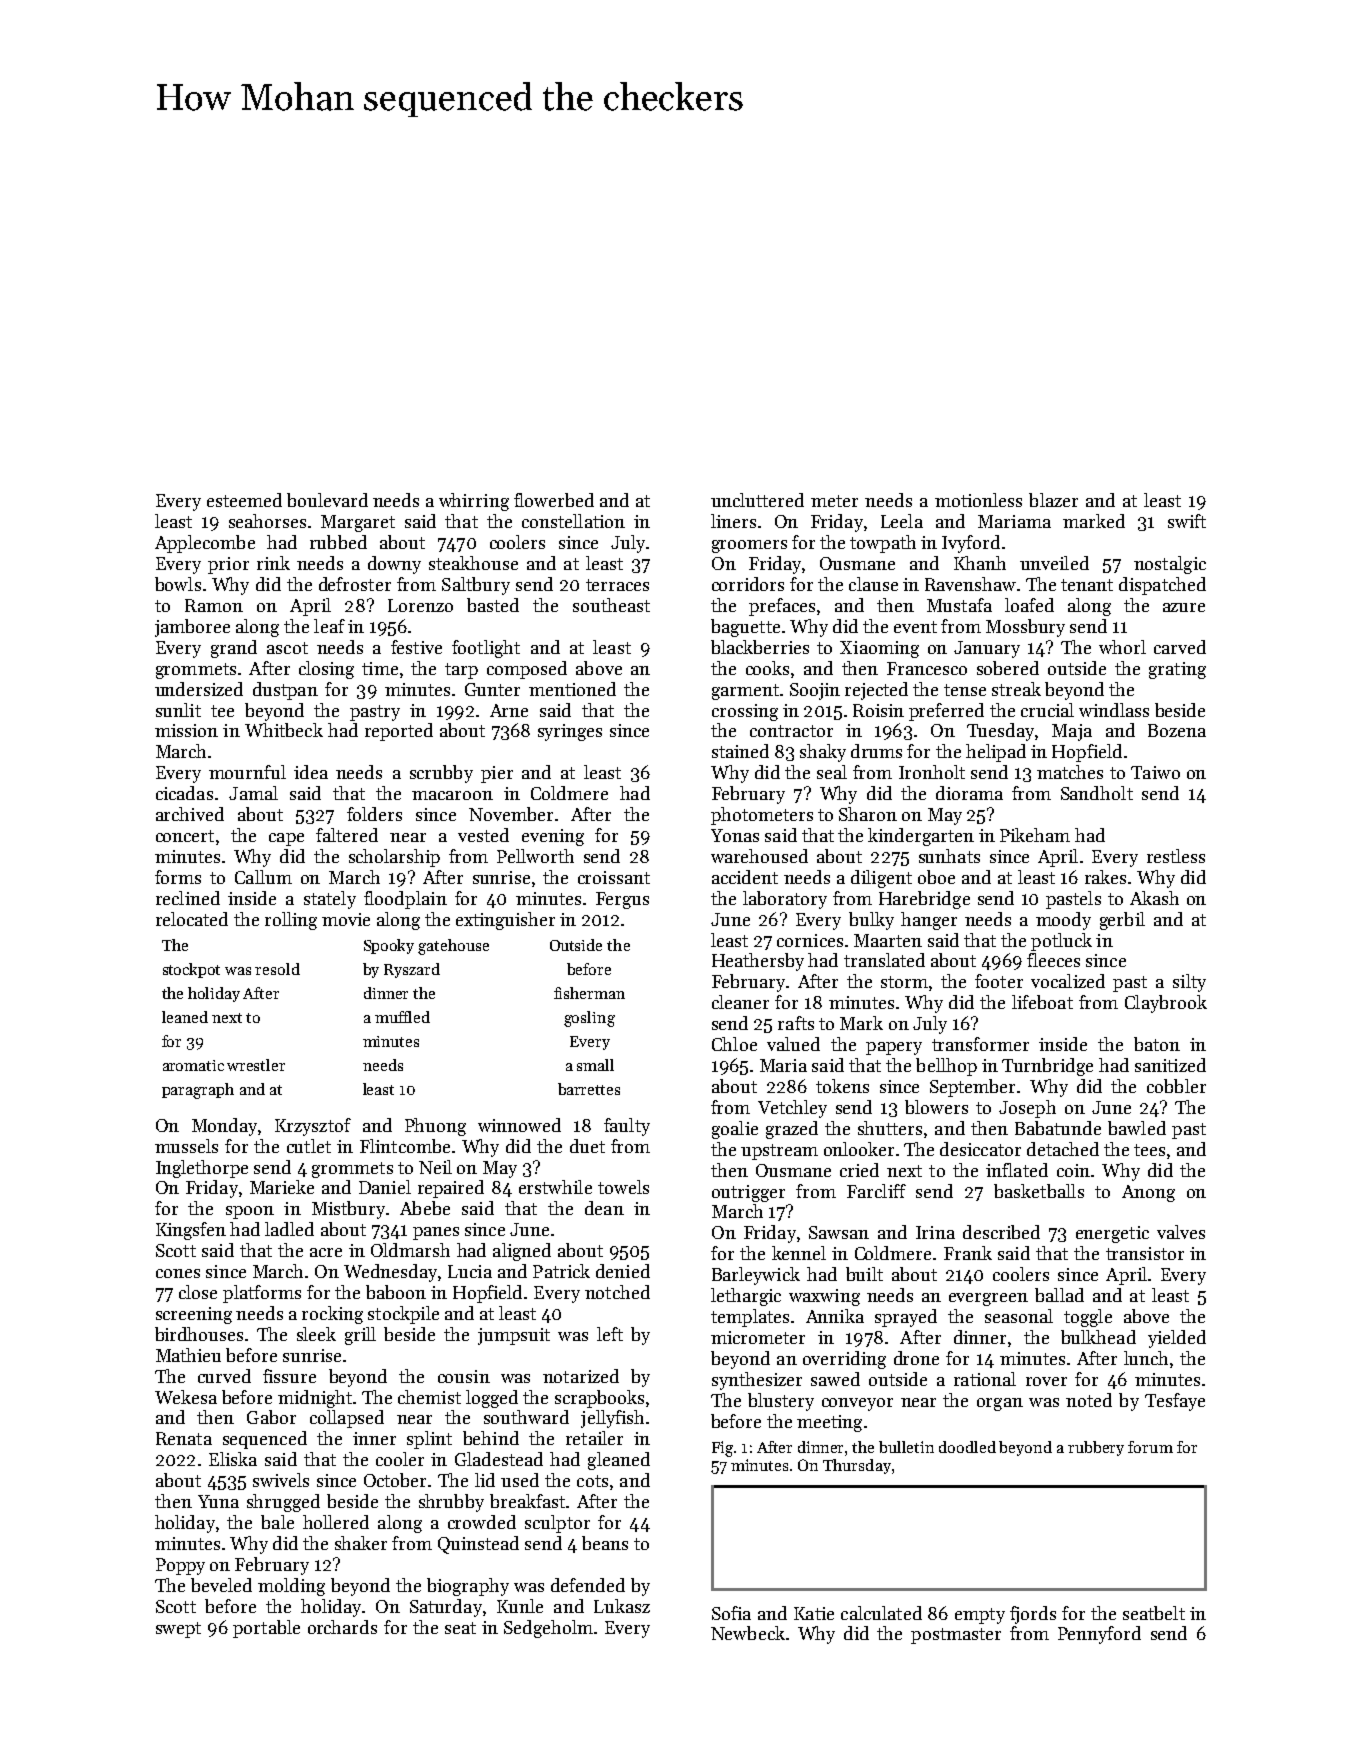  I want to click on flowerbed, so click(554, 500).
